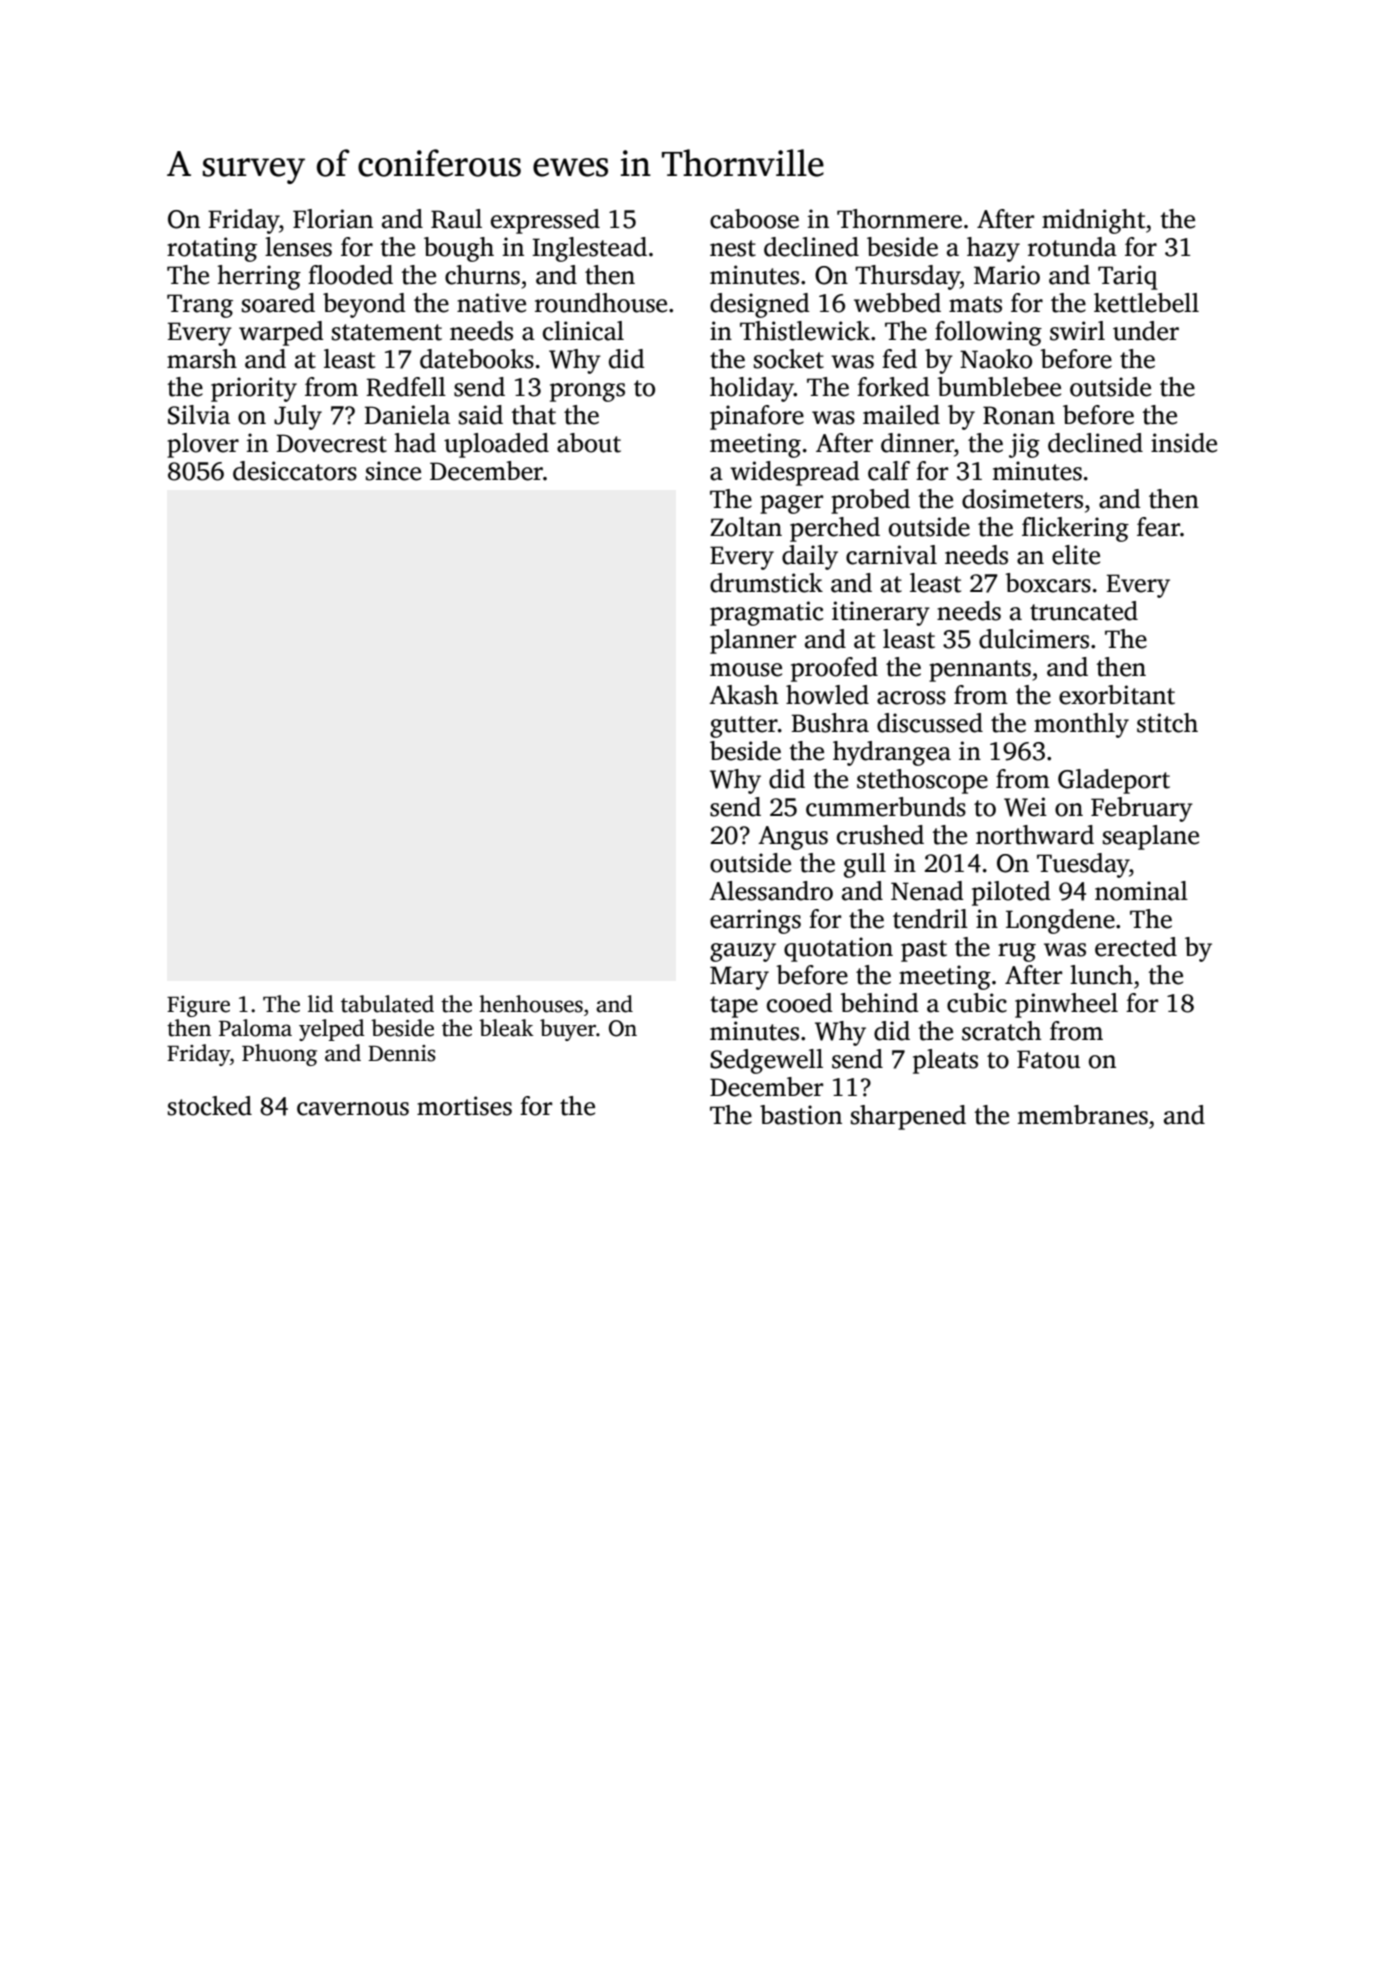  I want to click on marsh, so click(202, 359).
